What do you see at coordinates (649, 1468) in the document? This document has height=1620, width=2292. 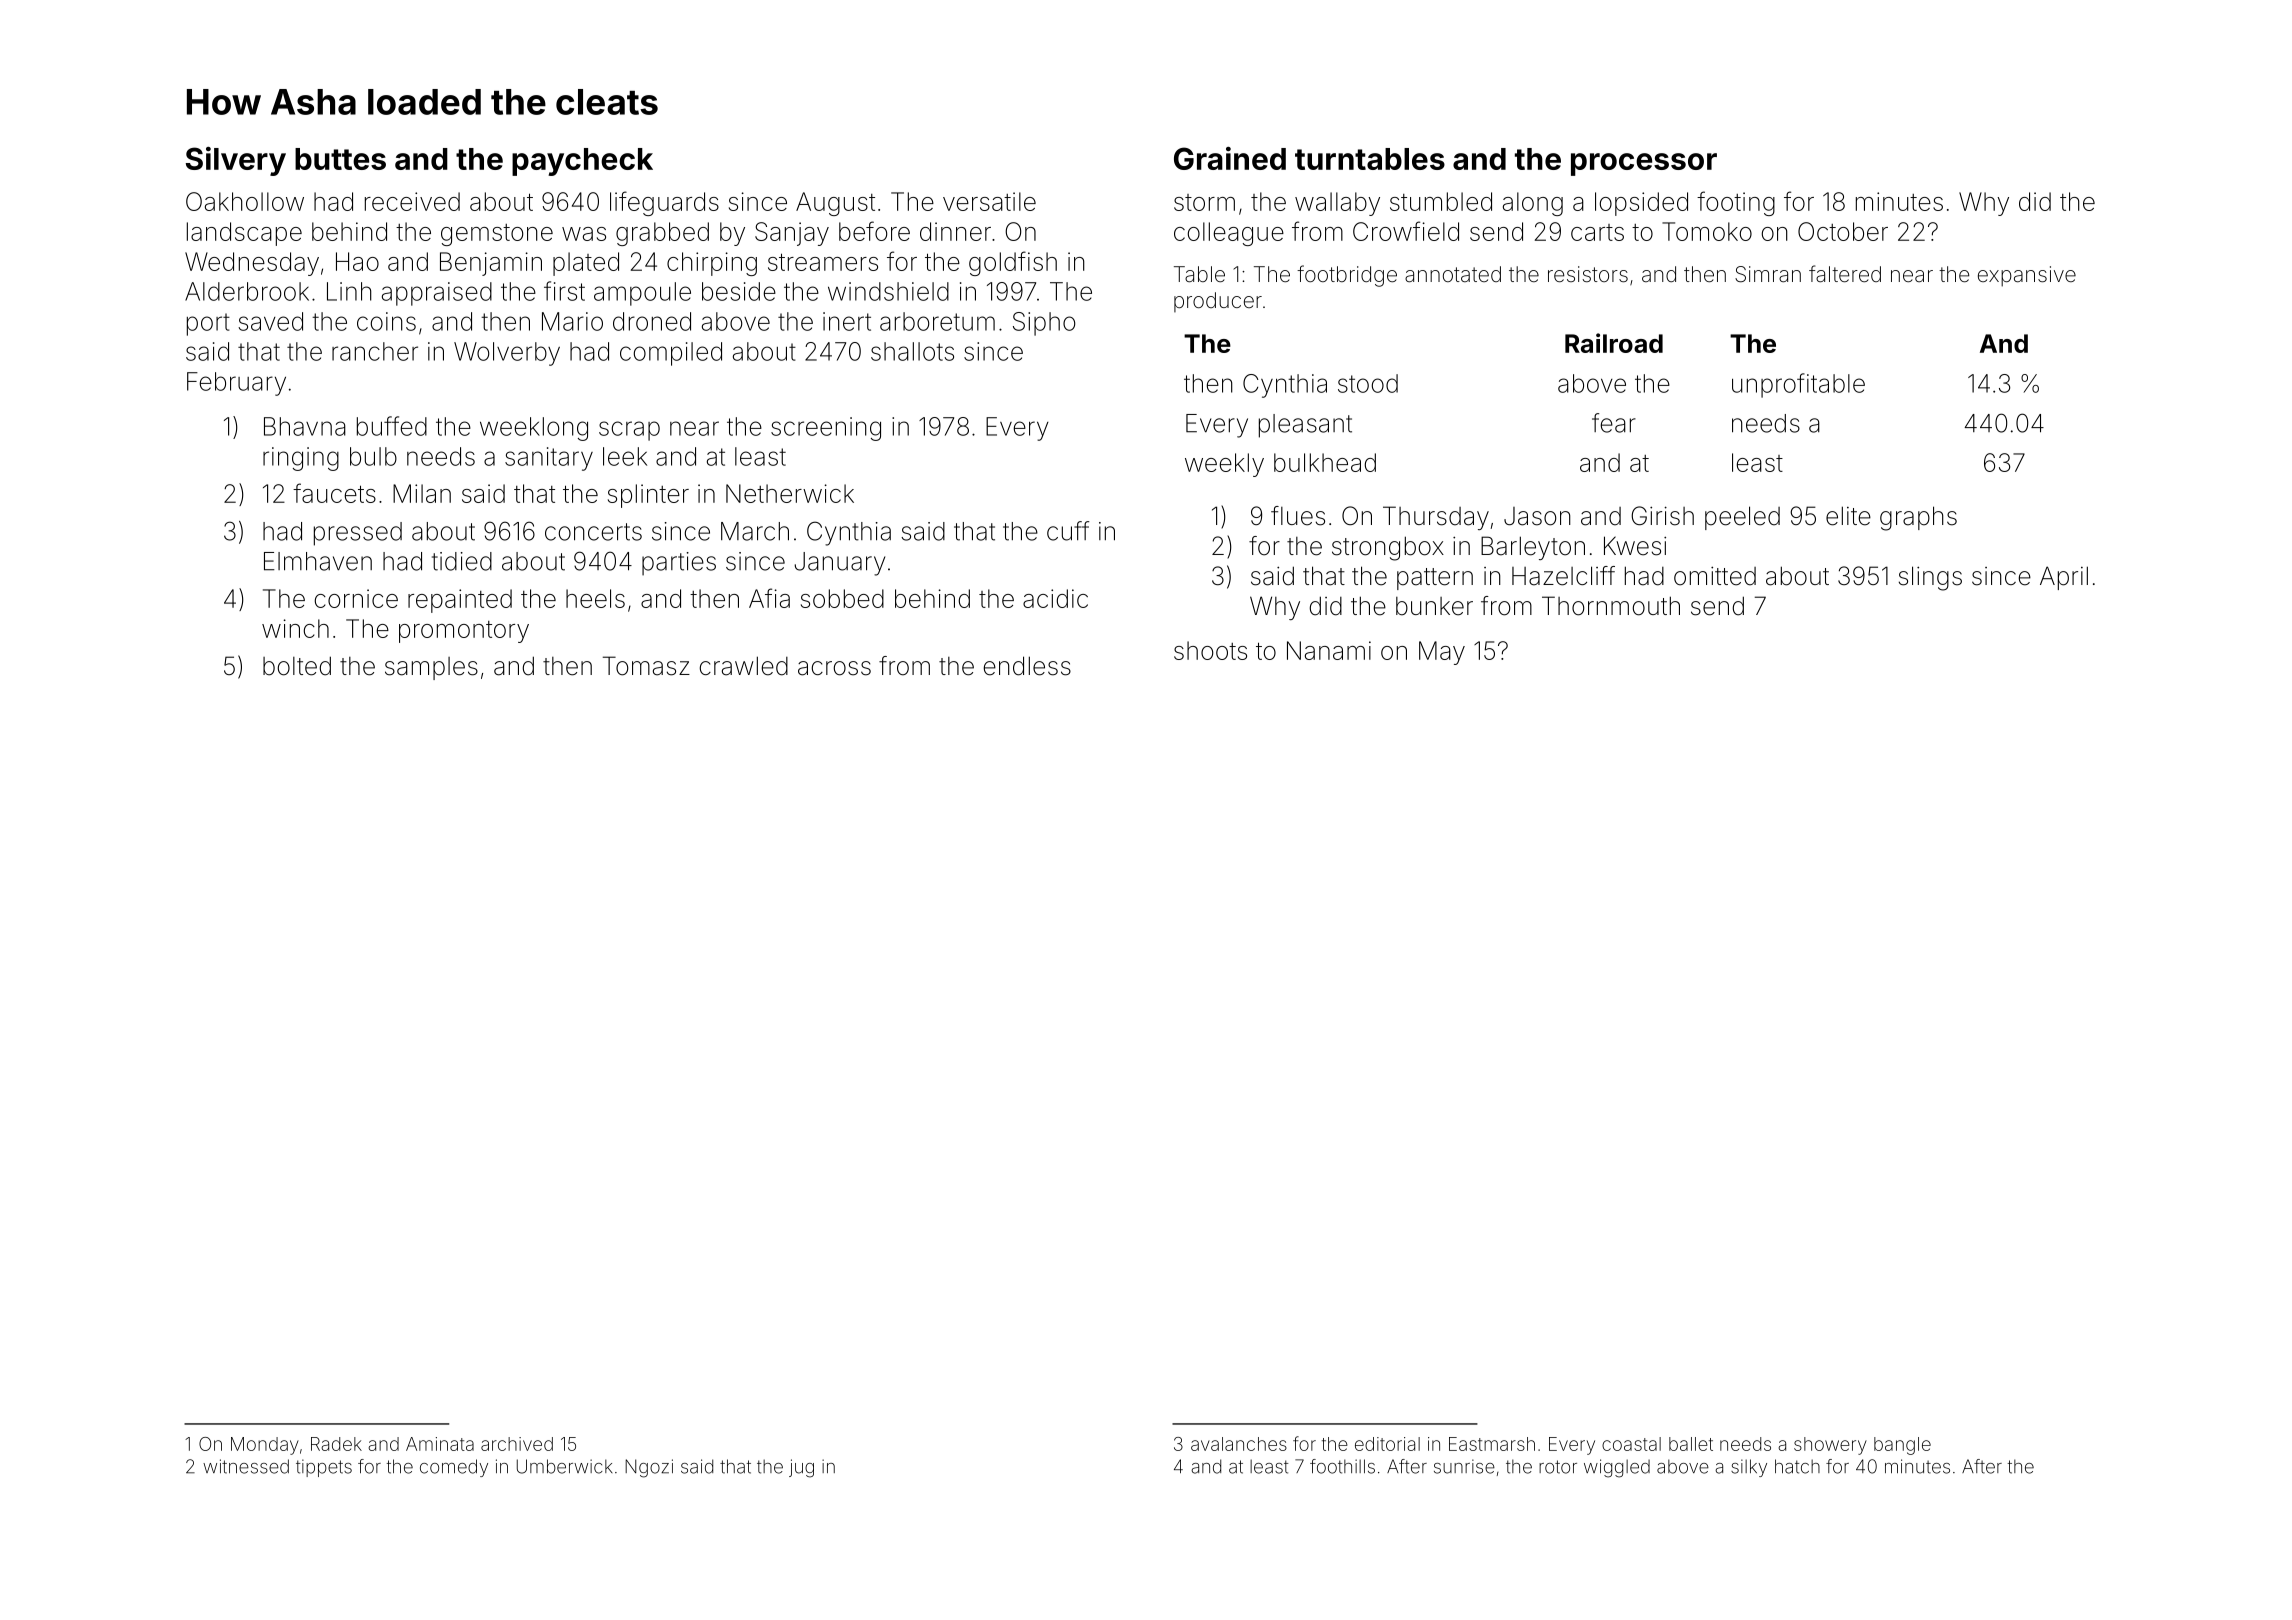 I see `Ngozi` at bounding box center [649, 1468].
